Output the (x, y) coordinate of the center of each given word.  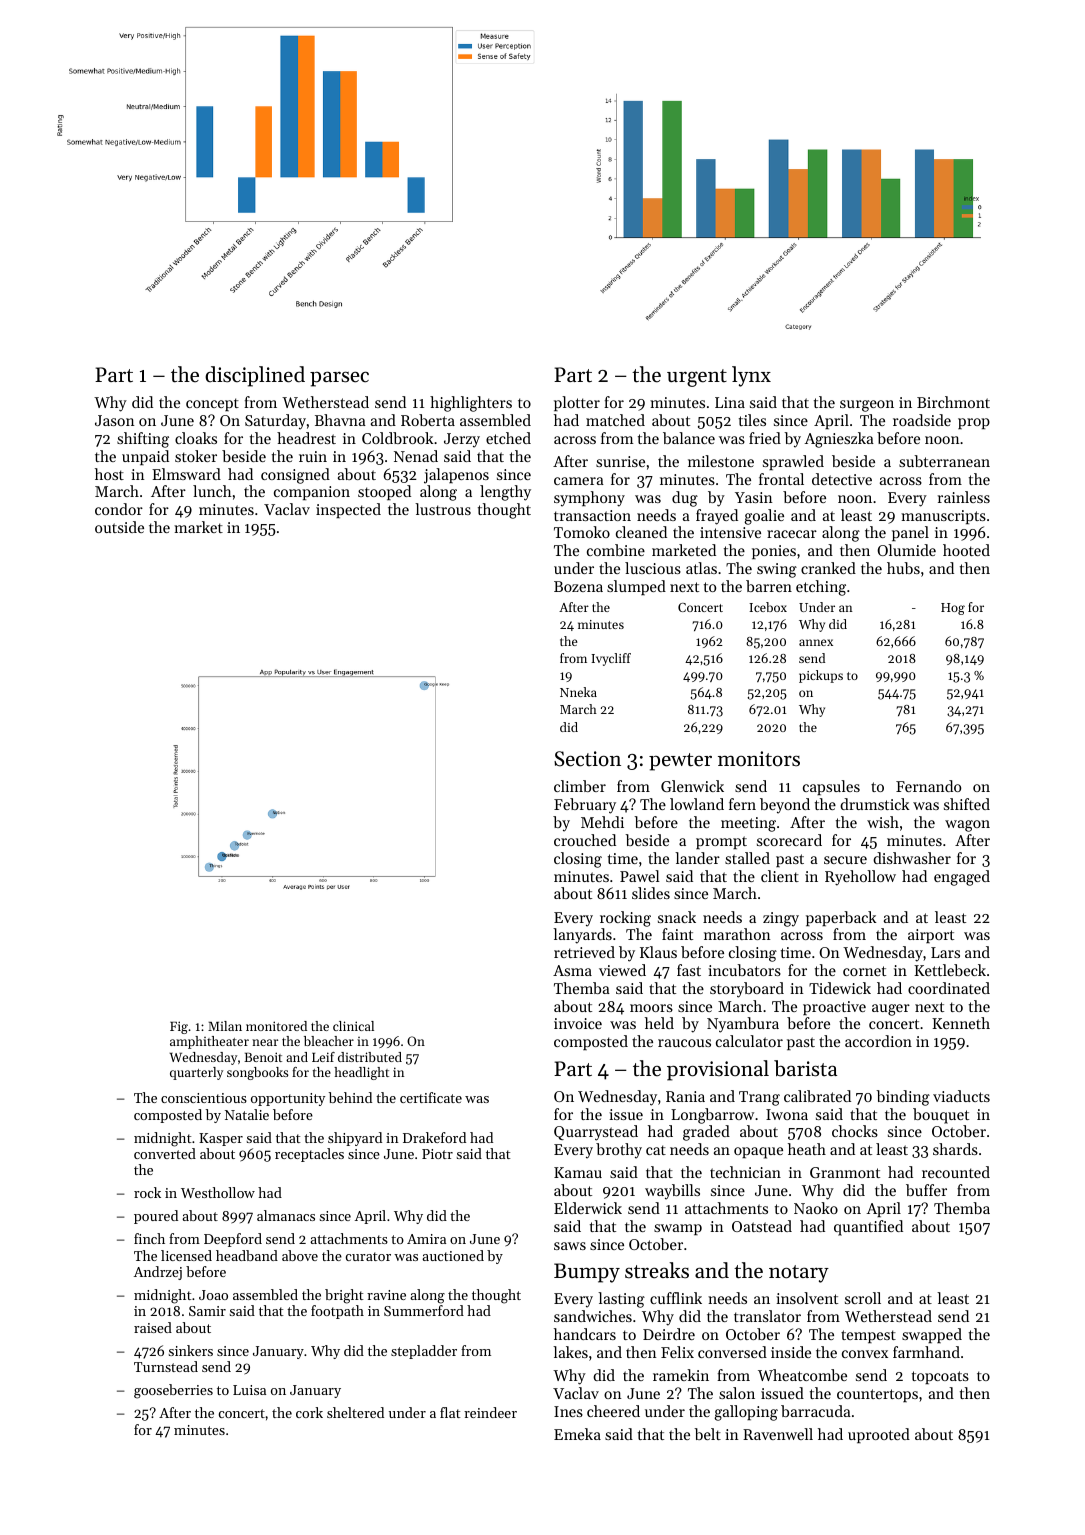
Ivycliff (611, 659)
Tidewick (840, 988)
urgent (697, 378)
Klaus (658, 952)
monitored (276, 1026)
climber (580, 786)
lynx (751, 376)
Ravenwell (778, 1434)
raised (153, 1327)
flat (450, 1412)
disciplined (255, 376)
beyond (785, 806)
